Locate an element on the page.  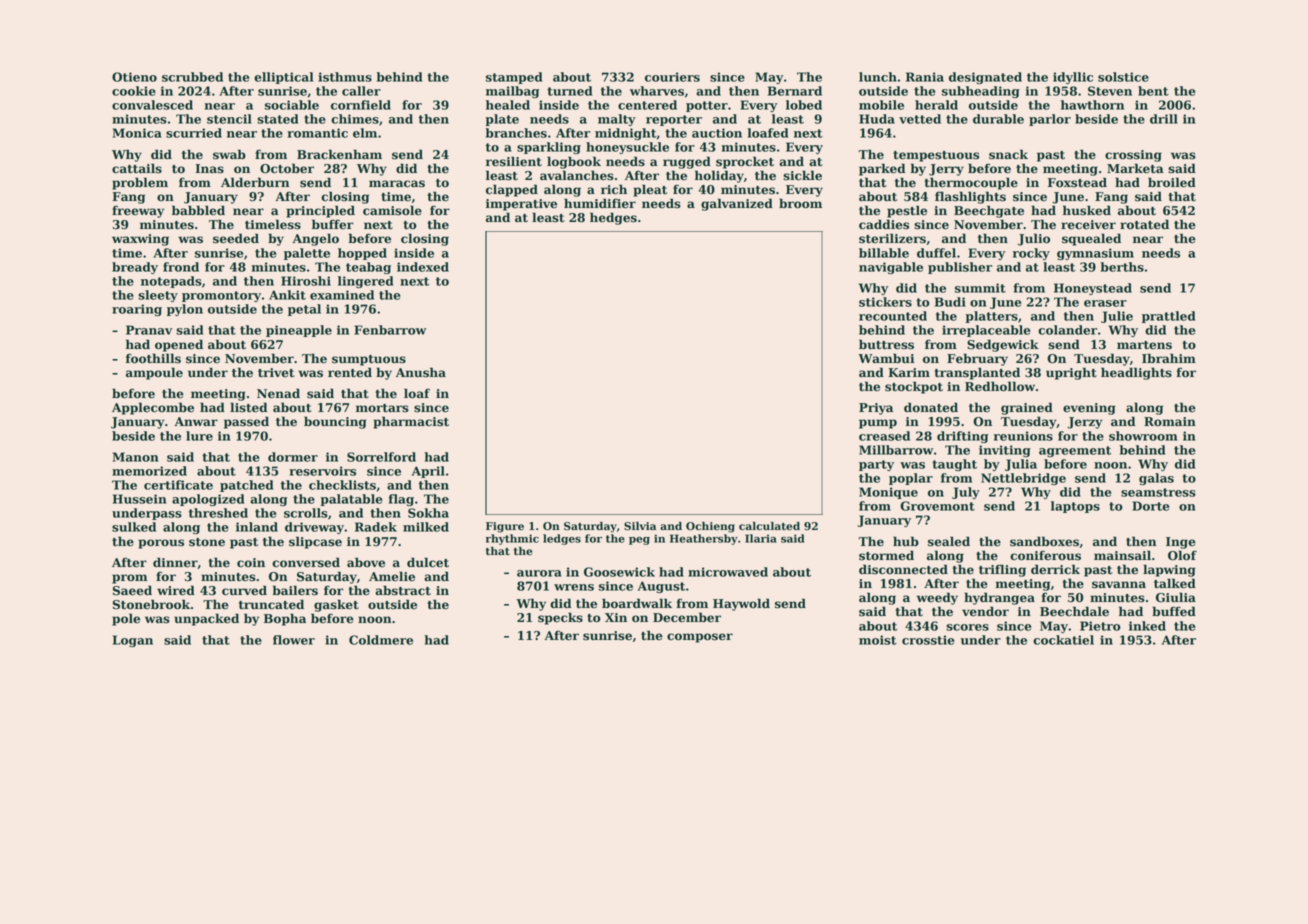
Angelo is located at coordinates (315, 239).
